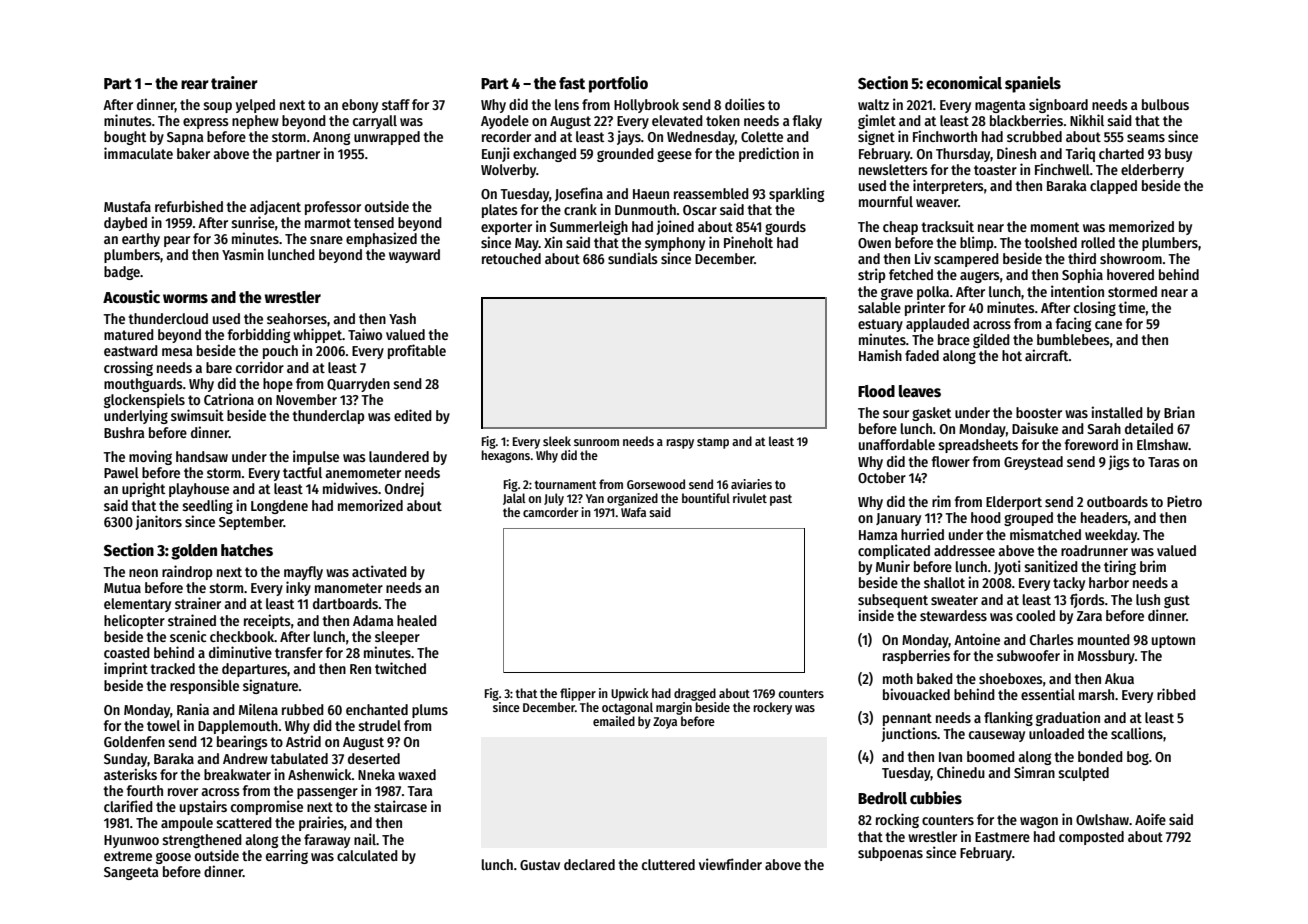 The width and height of the screenshot is (1308, 924). What do you see at coordinates (922, 534) in the screenshot?
I see `hurried` at bounding box center [922, 534].
